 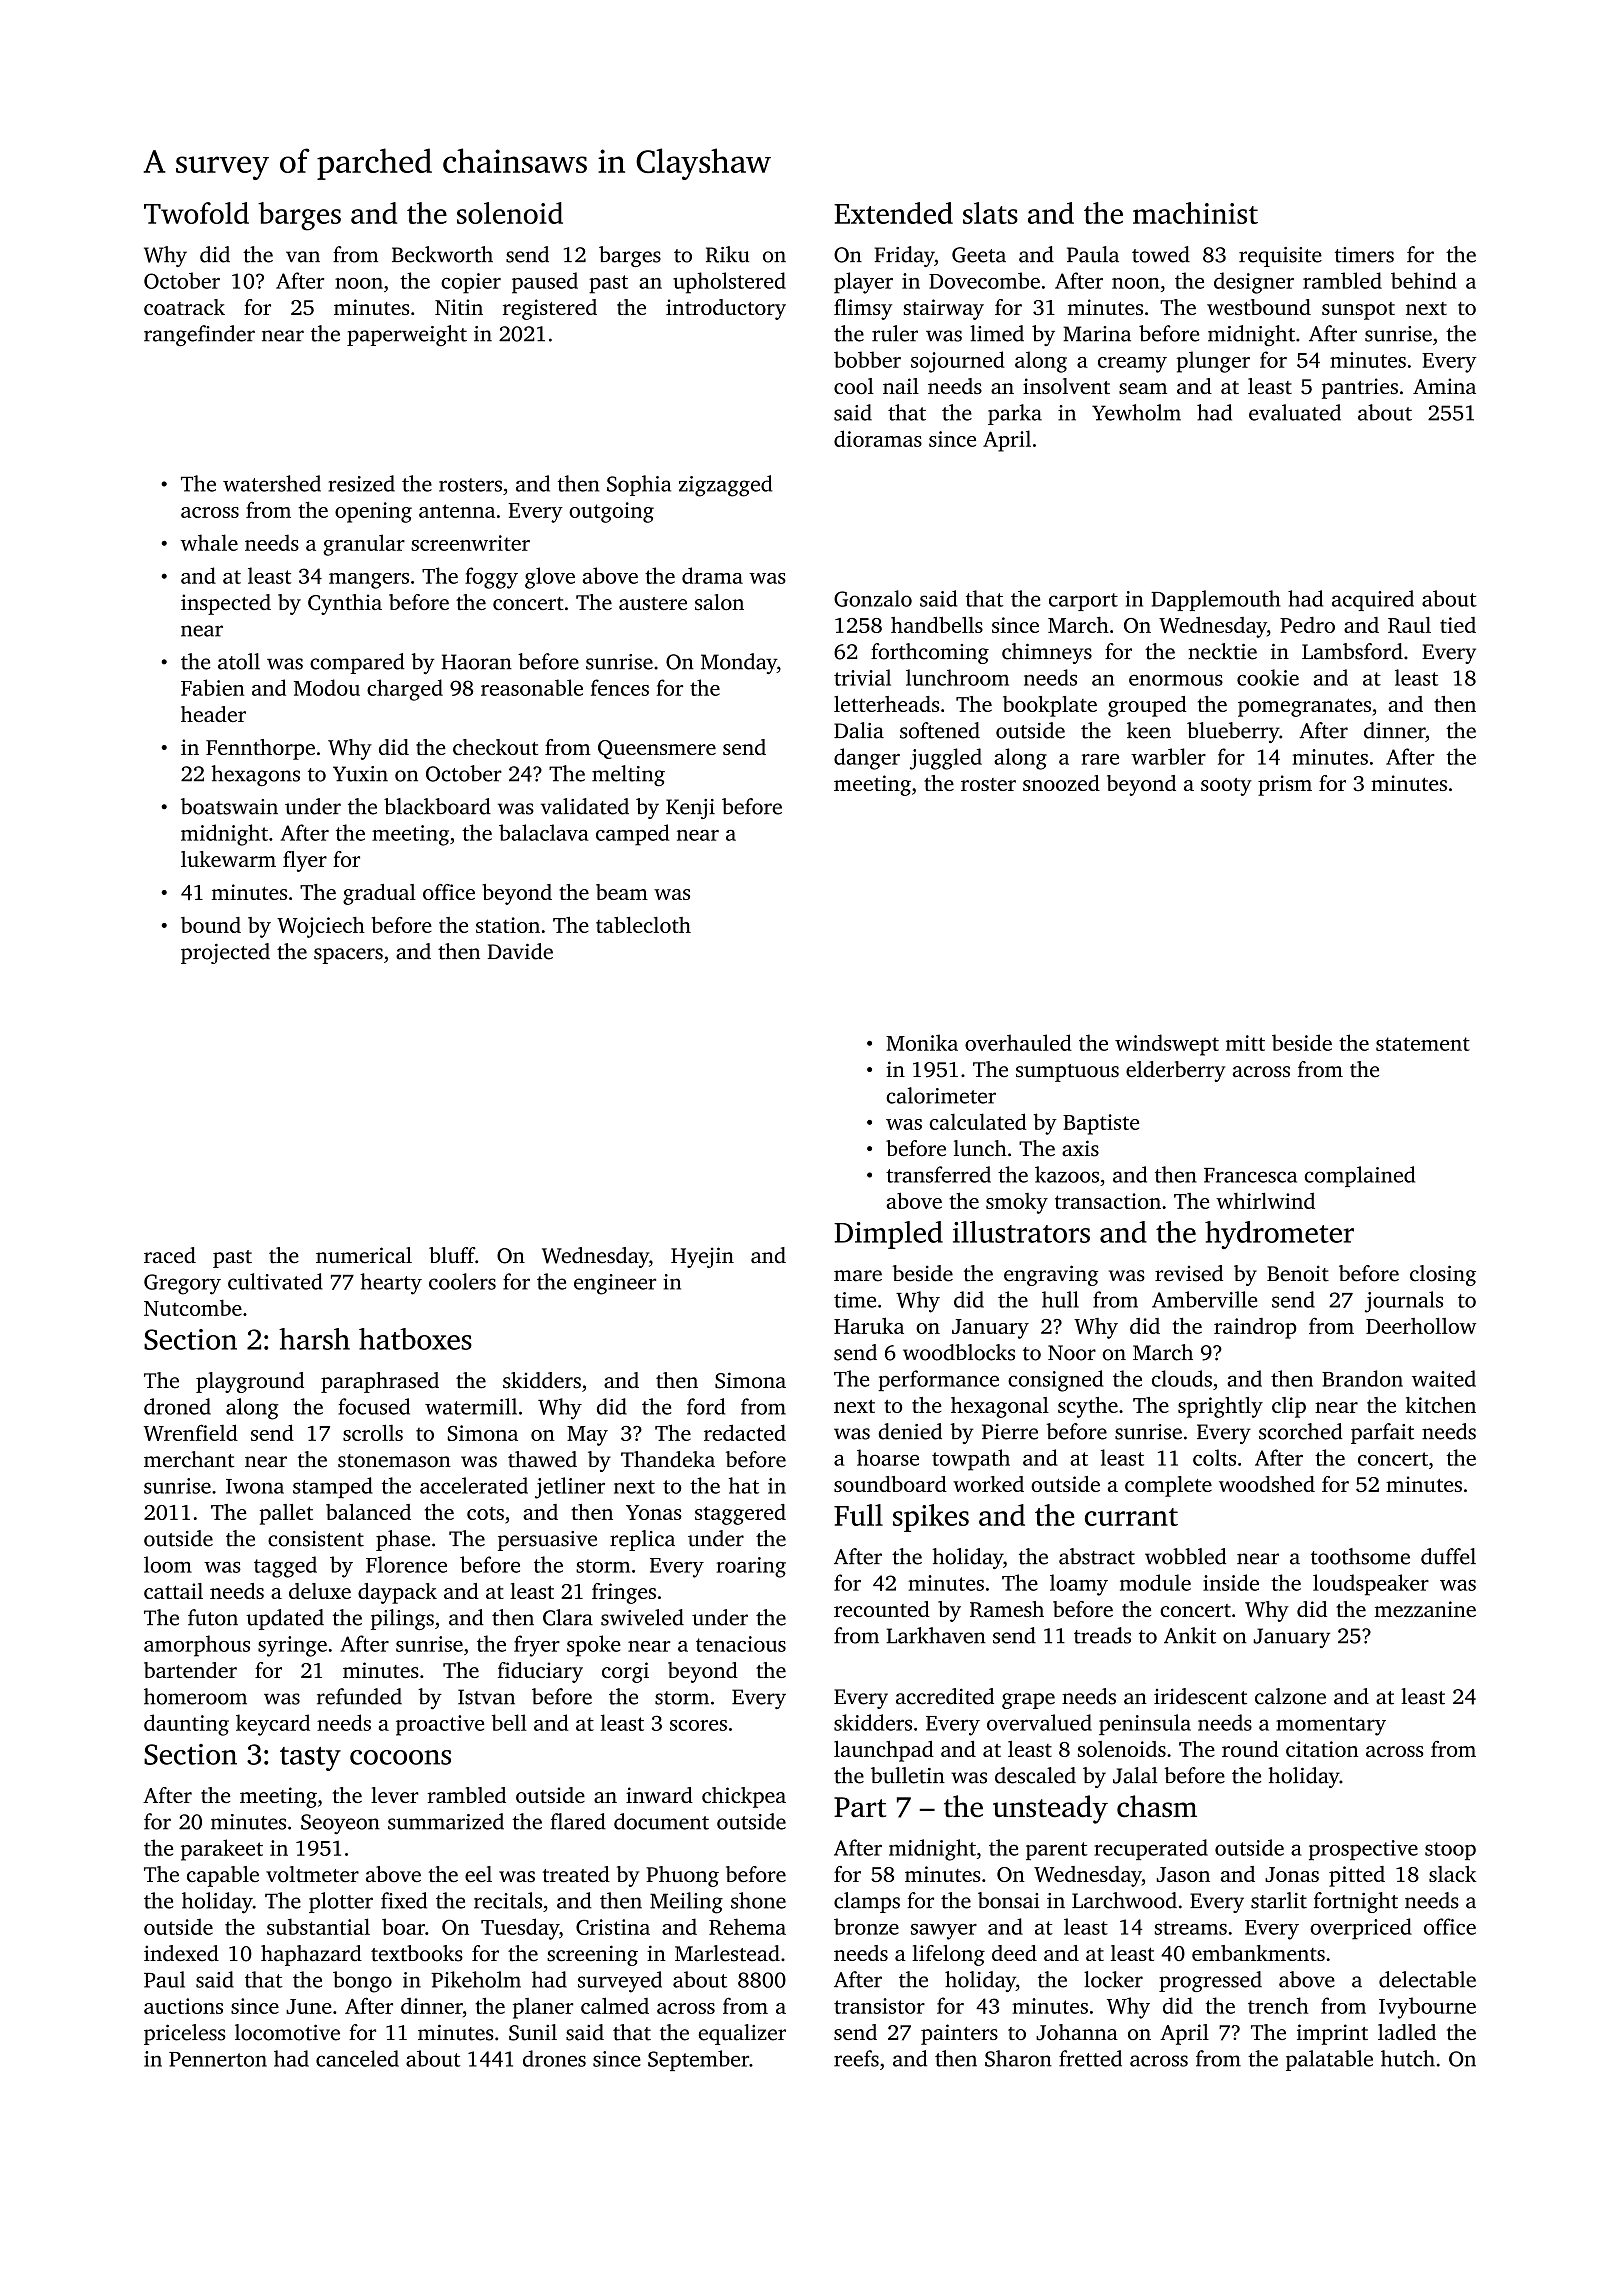 What do you see at coordinates (196, 213) in the screenshot?
I see `Twofold` at bounding box center [196, 213].
